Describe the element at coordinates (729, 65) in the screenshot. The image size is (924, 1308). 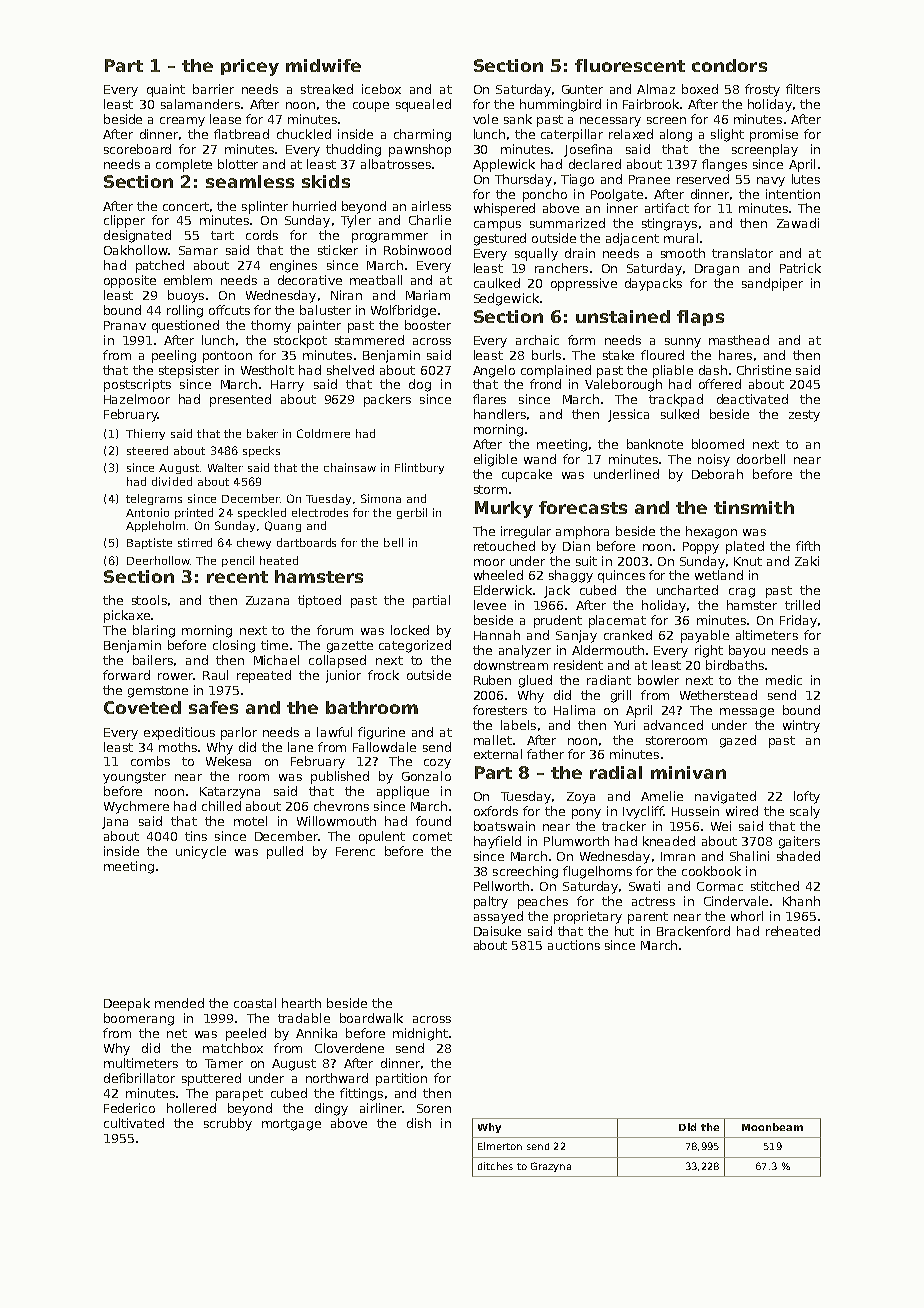
I see `condors` at that location.
